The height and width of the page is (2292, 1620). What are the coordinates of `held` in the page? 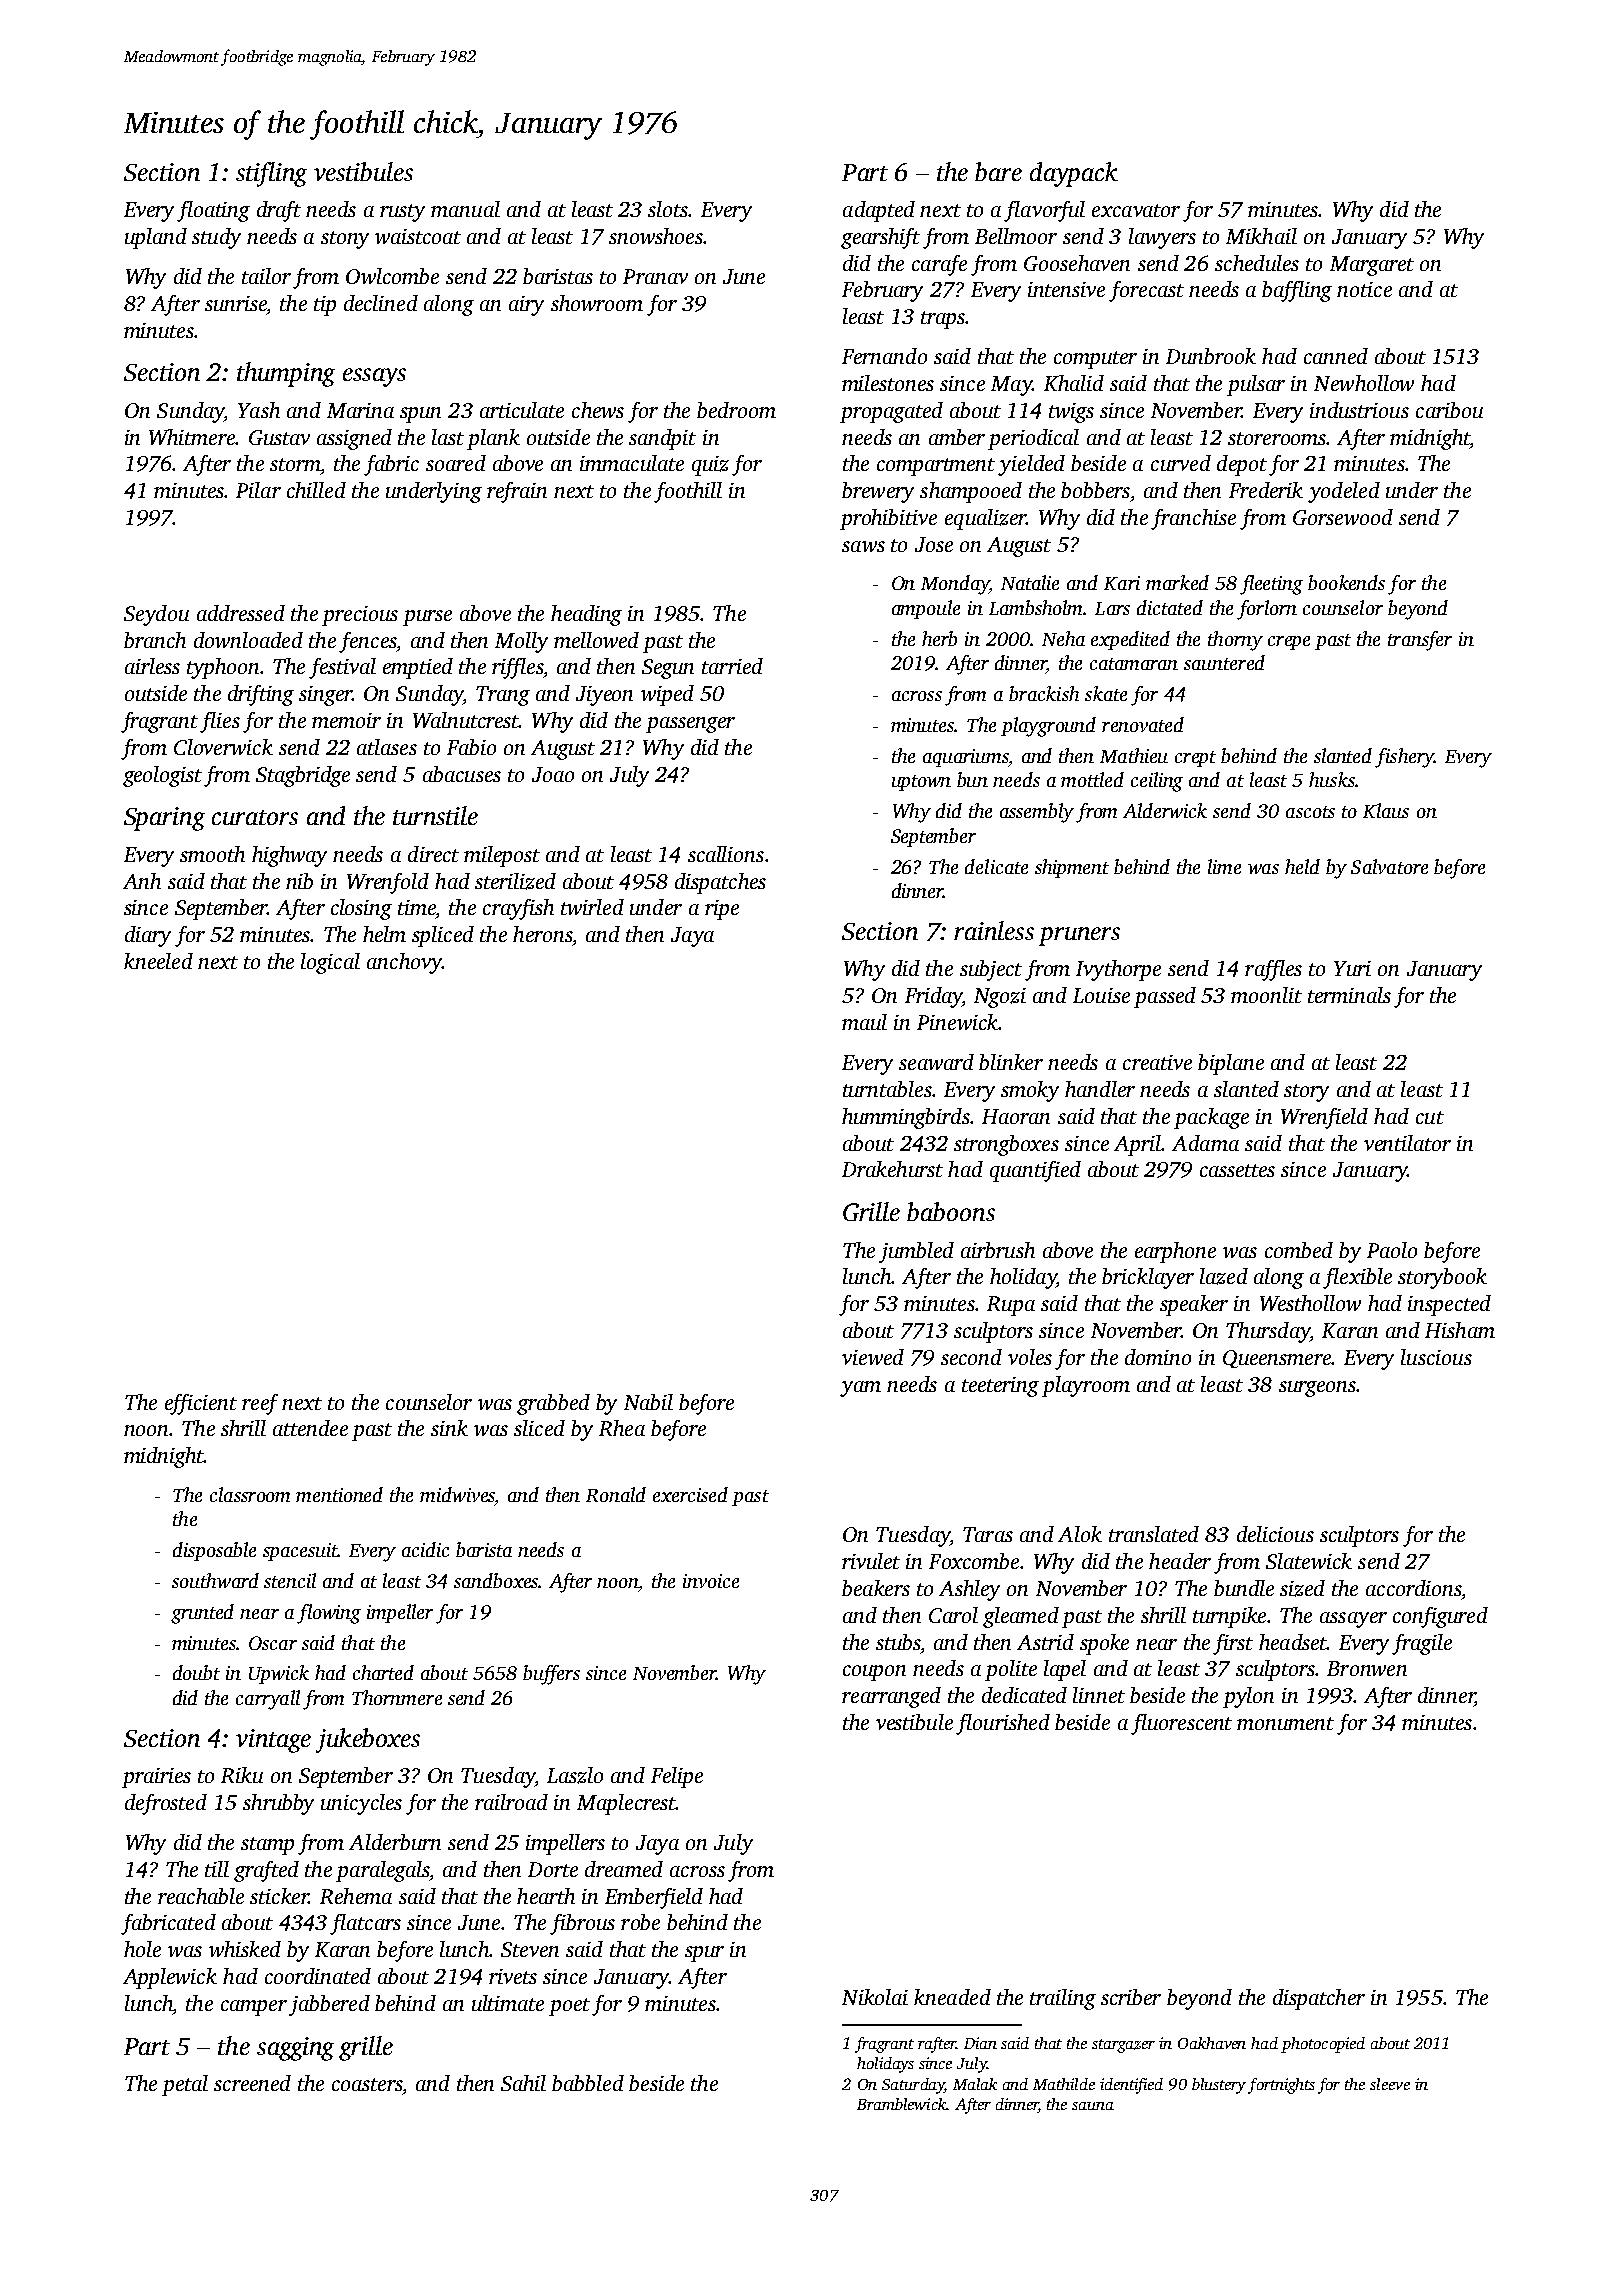 It's located at (1302, 866).
